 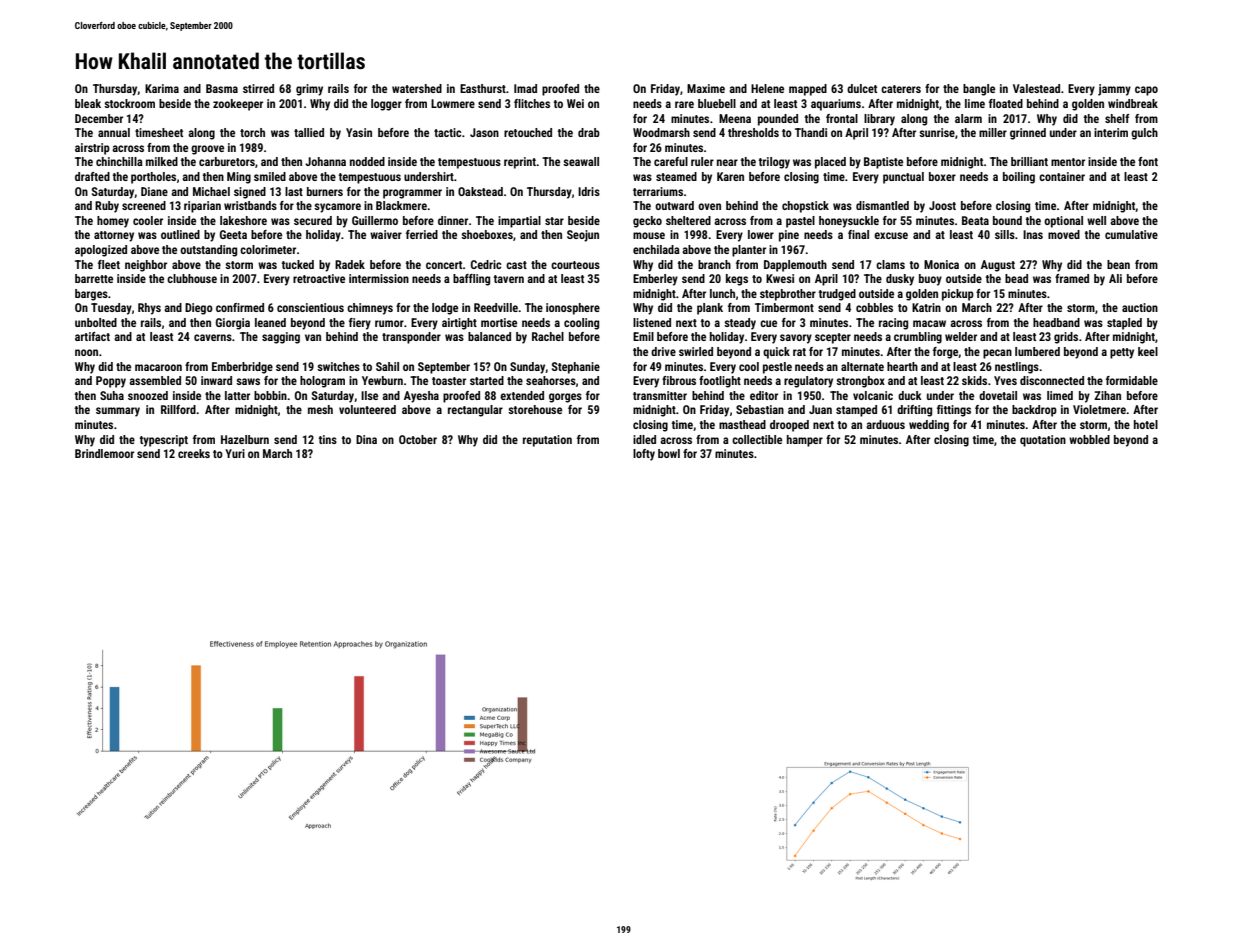 I want to click on pine, so click(x=789, y=236).
